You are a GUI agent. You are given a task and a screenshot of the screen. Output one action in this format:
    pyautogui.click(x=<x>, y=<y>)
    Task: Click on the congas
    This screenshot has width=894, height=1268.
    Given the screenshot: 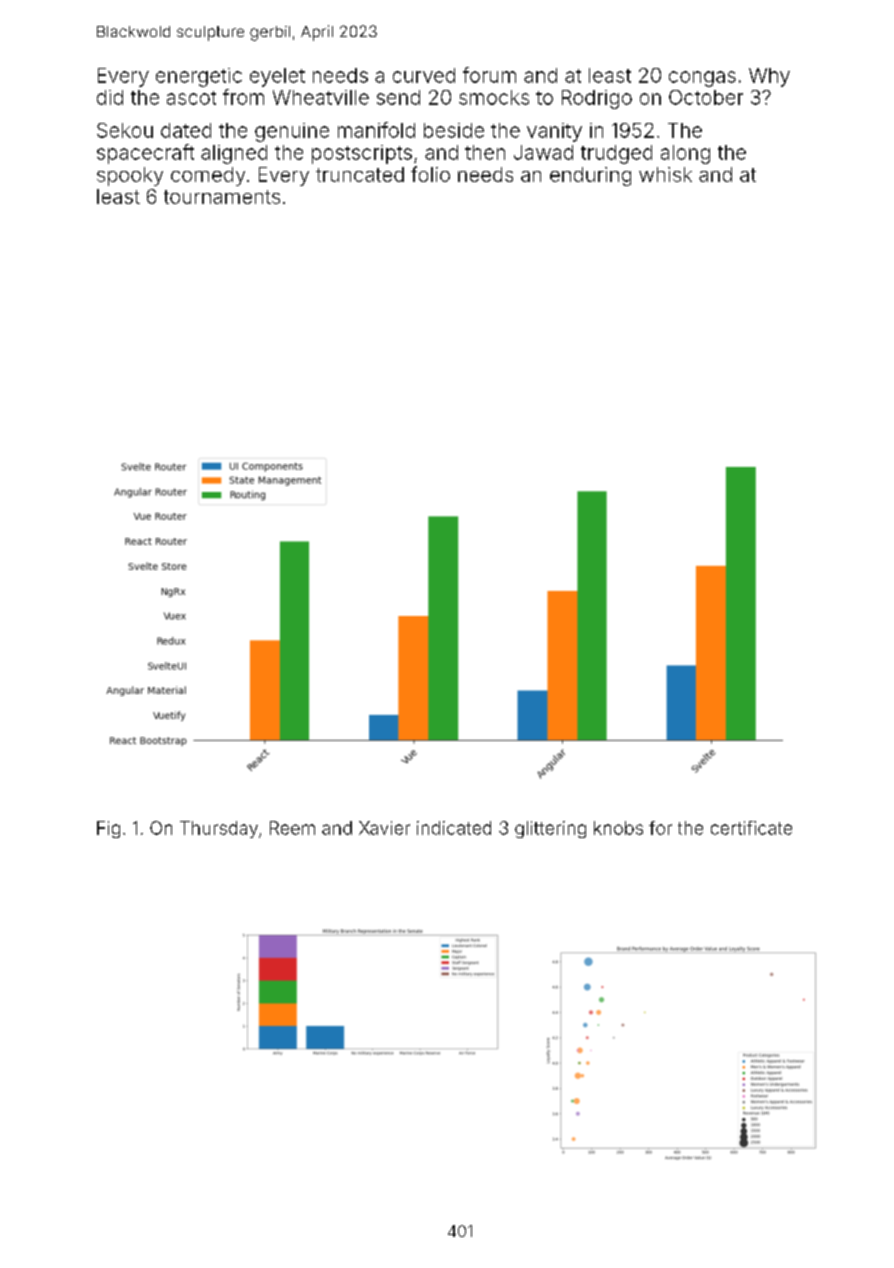 What is the action you would take?
    pyautogui.click(x=702, y=79)
